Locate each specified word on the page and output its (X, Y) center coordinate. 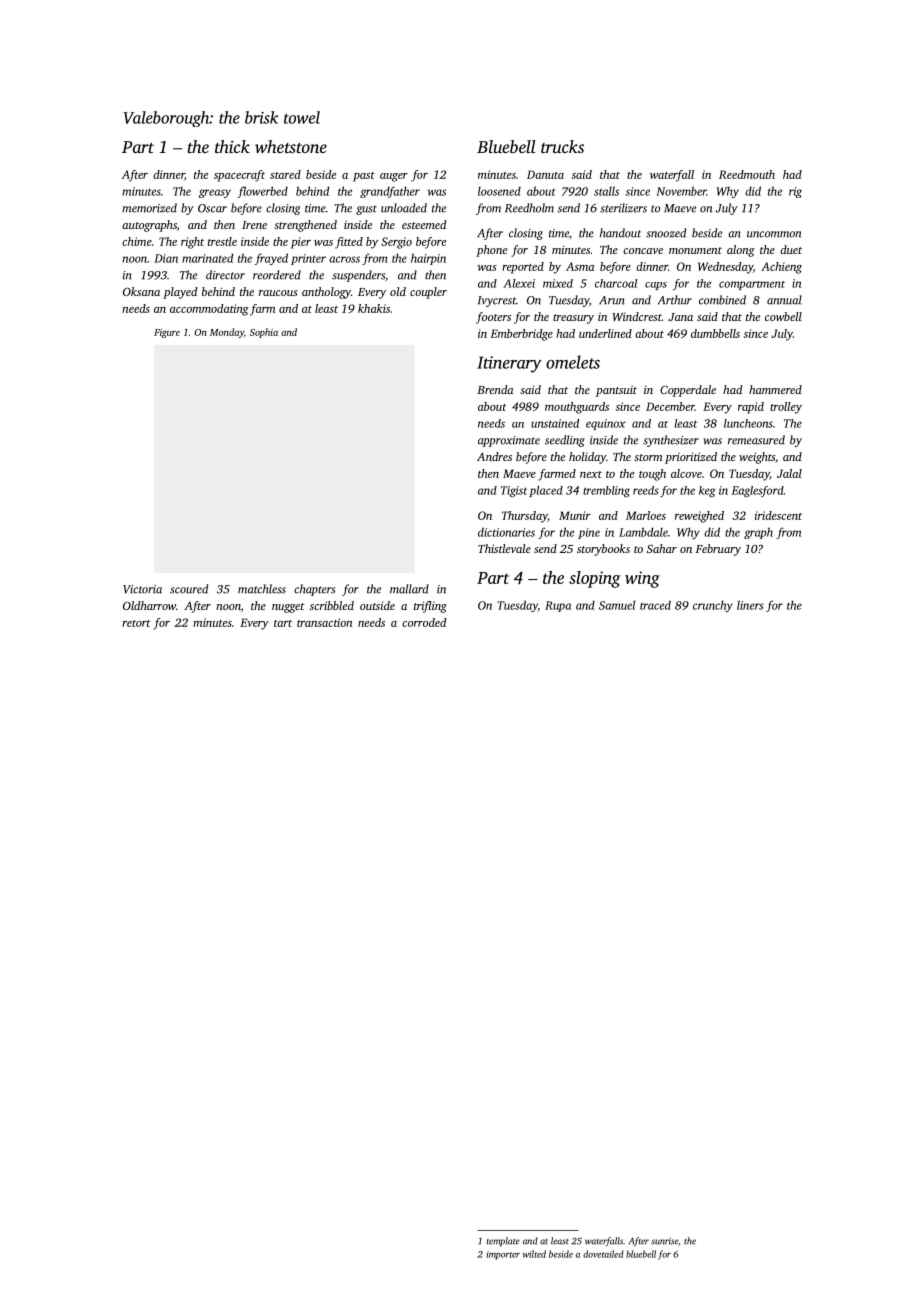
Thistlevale (504, 548)
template (503, 1242)
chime (137, 241)
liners (750, 605)
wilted (534, 1254)
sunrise (664, 1241)
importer (503, 1255)
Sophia (264, 333)
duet (791, 249)
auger (394, 177)
